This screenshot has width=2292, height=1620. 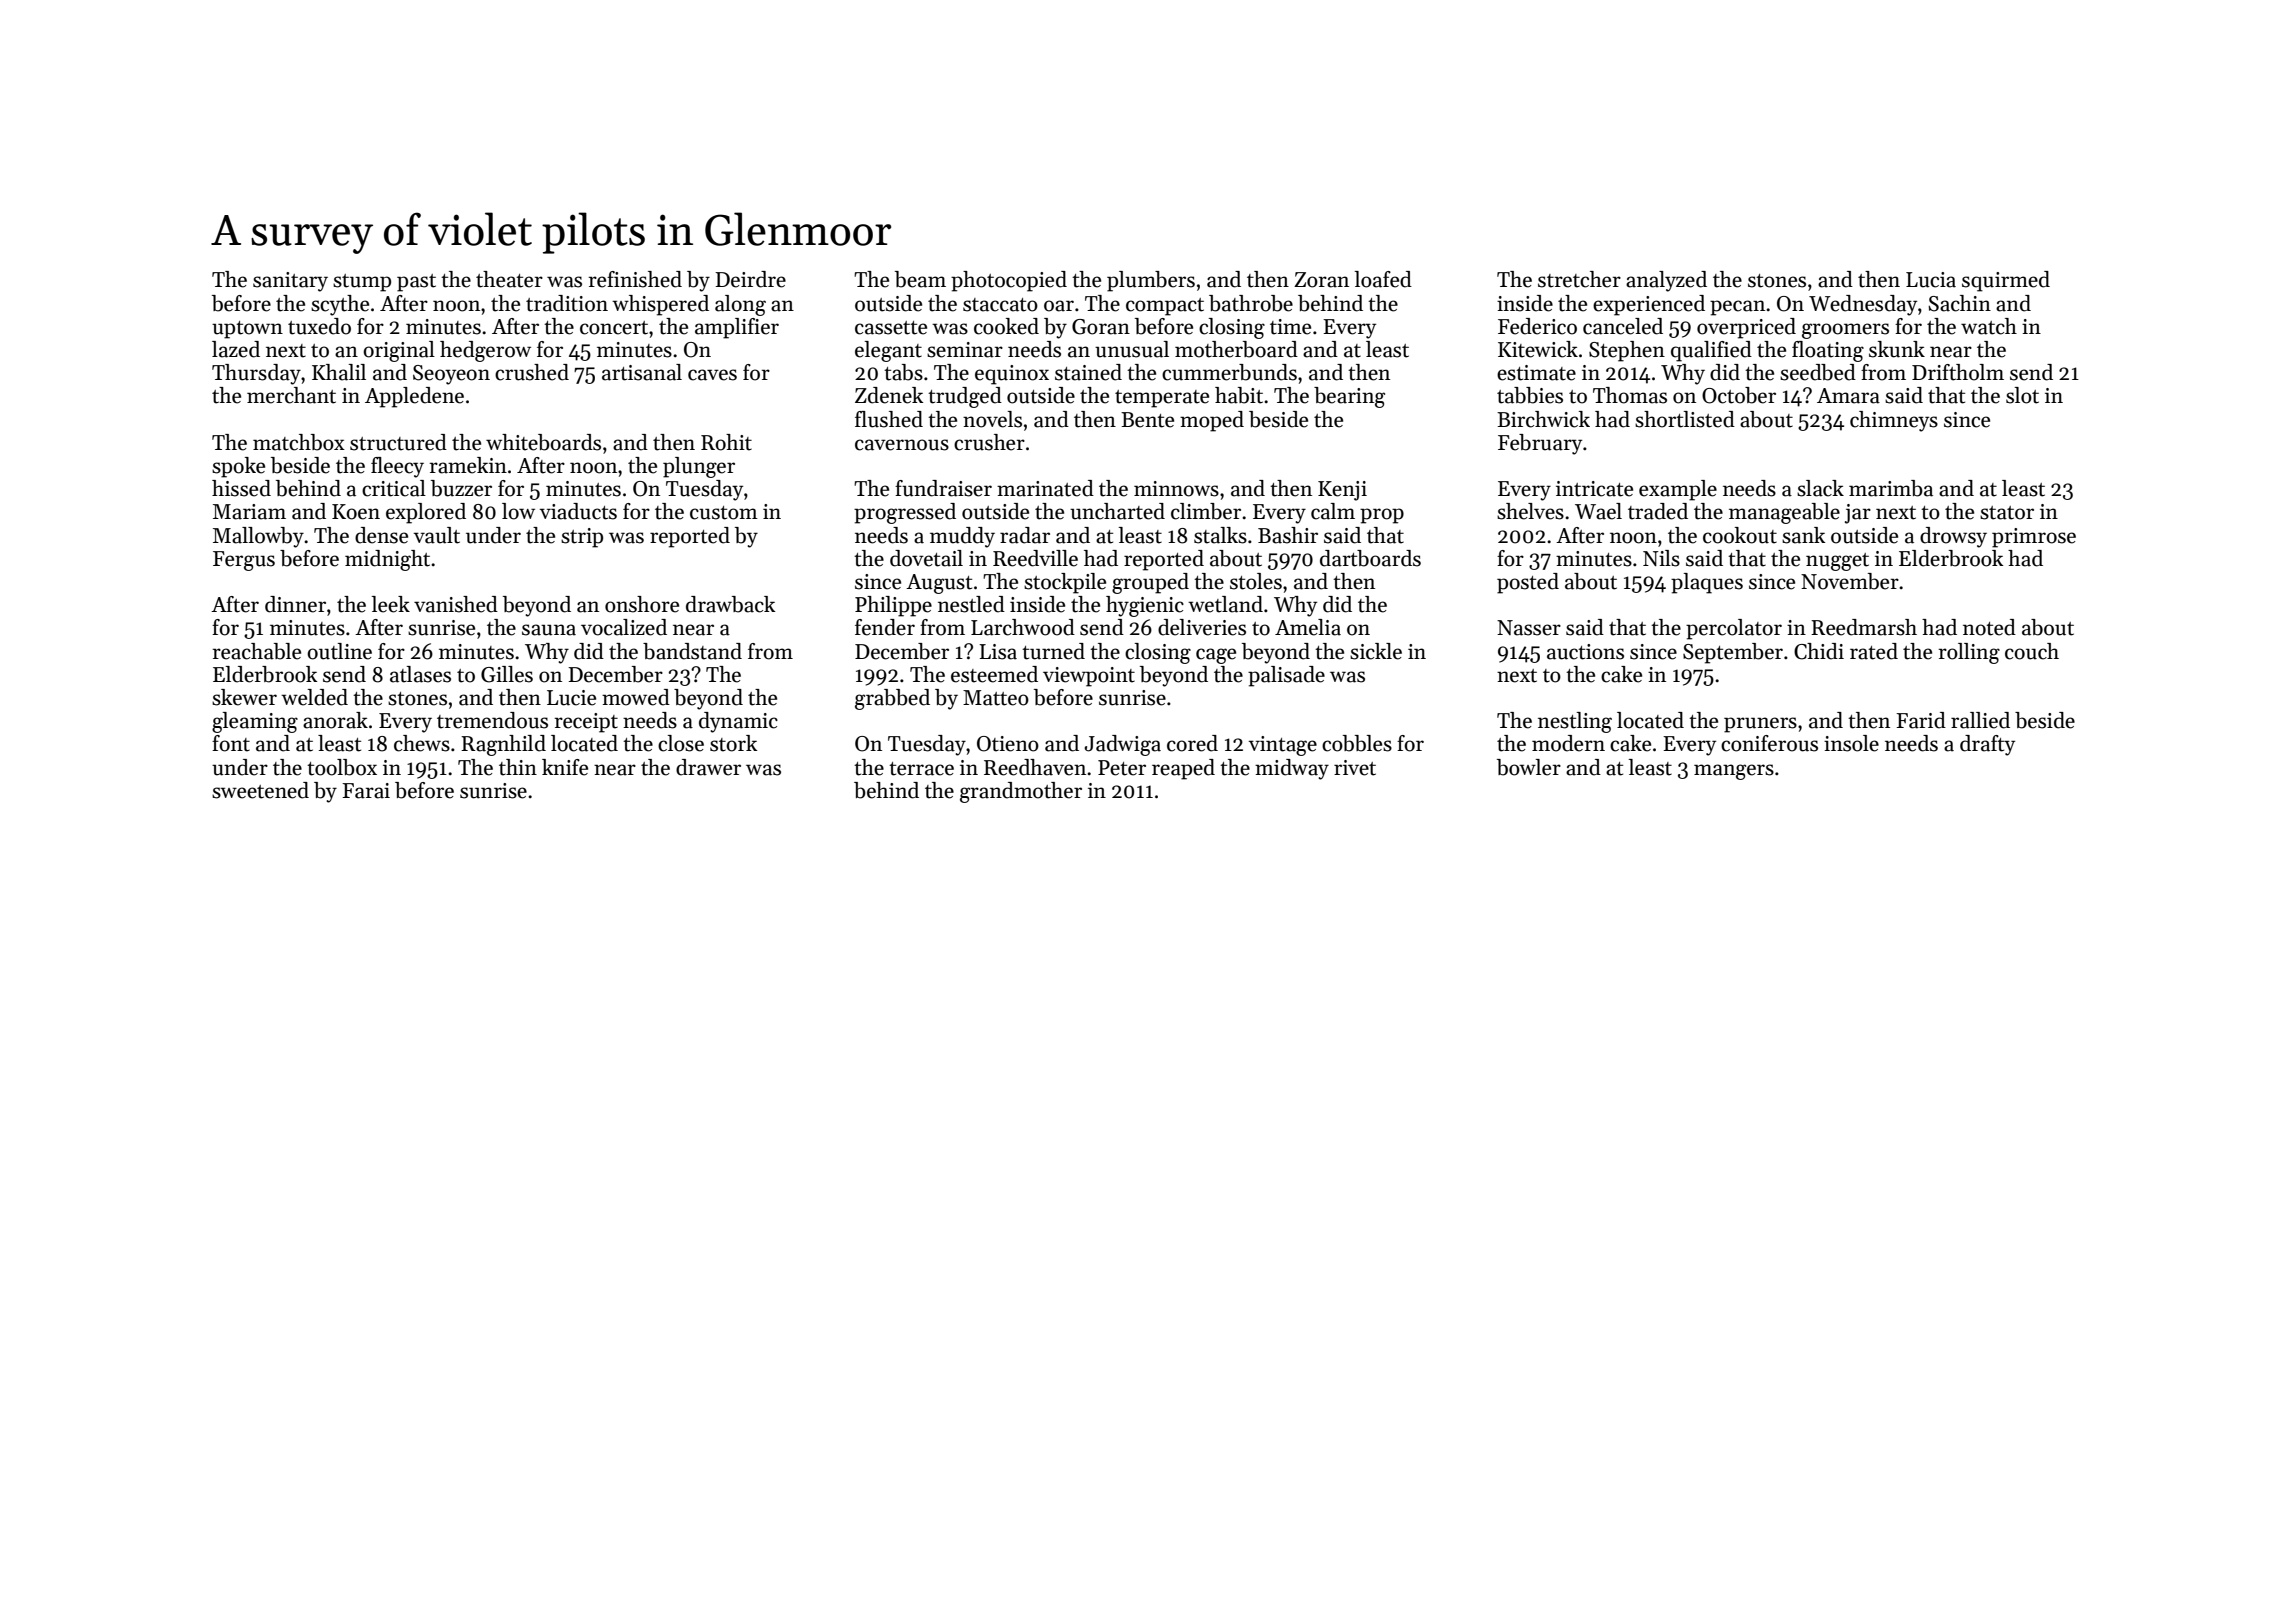 What do you see at coordinates (1891, 488) in the screenshot?
I see `marimba` at bounding box center [1891, 488].
